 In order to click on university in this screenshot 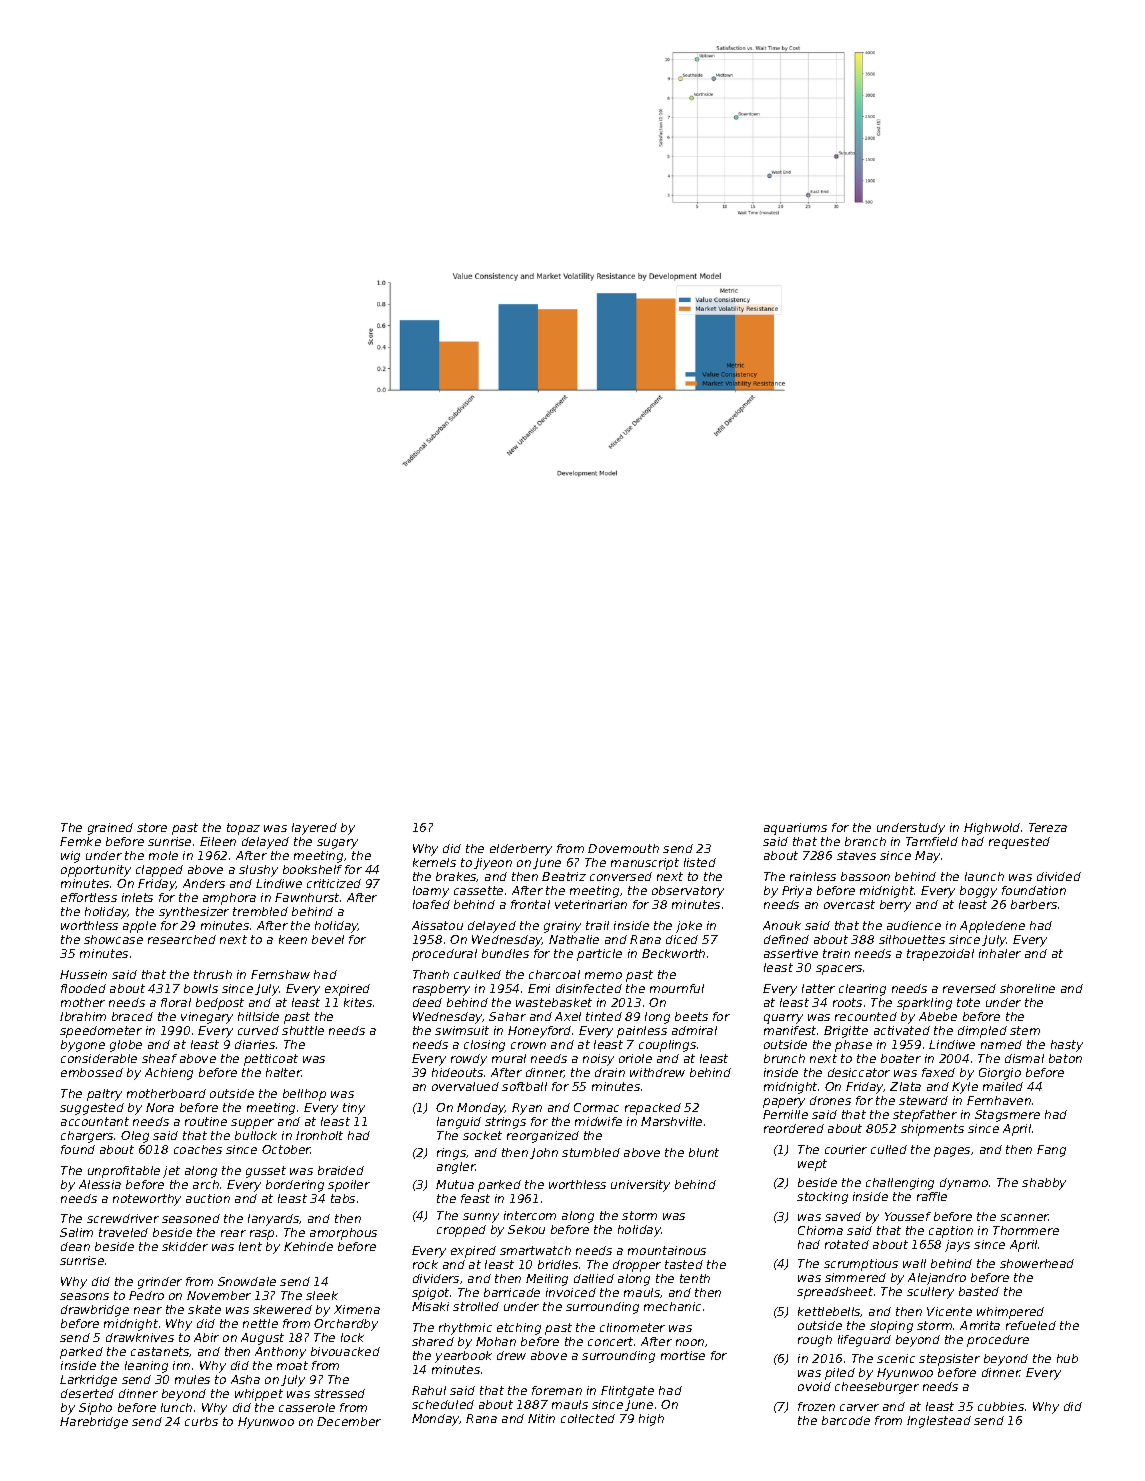, I will do `click(640, 1186)`.
